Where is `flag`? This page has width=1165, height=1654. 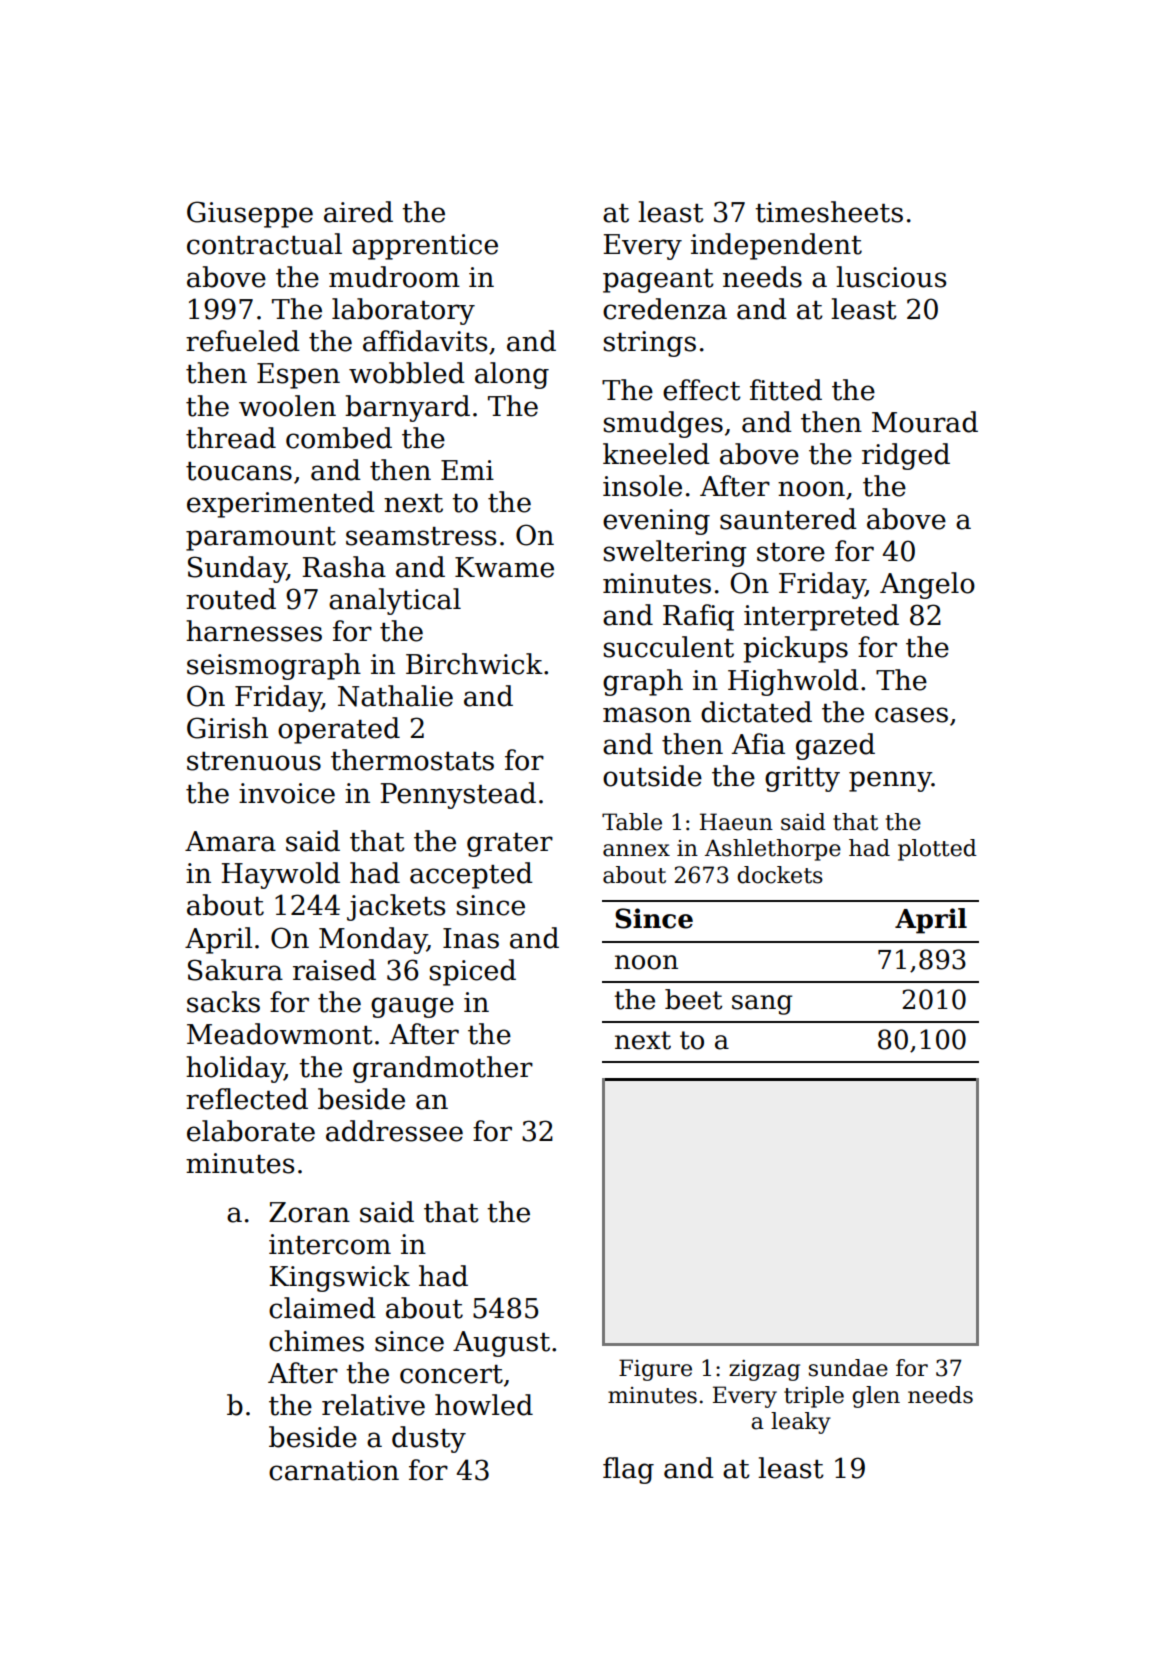 flag is located at coordinates (628, 1470).
